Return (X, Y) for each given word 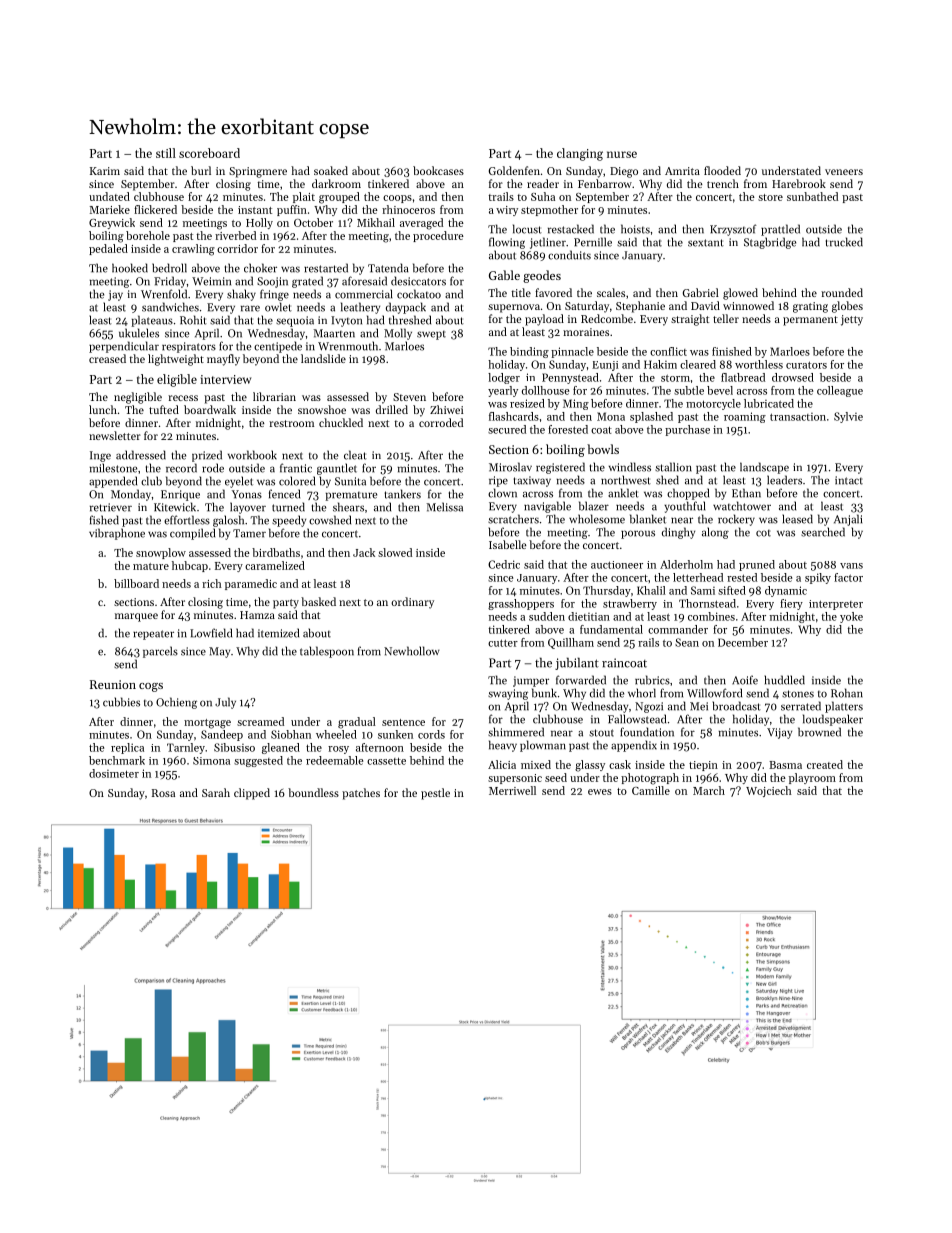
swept (431, 335)
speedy (289, 521)
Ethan (746, 493)
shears (348, 507)
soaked (331, 170)
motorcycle (713, 404)
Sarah (216, 792)
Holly (259, 223)
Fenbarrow (605, 183)
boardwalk (210, 409)
